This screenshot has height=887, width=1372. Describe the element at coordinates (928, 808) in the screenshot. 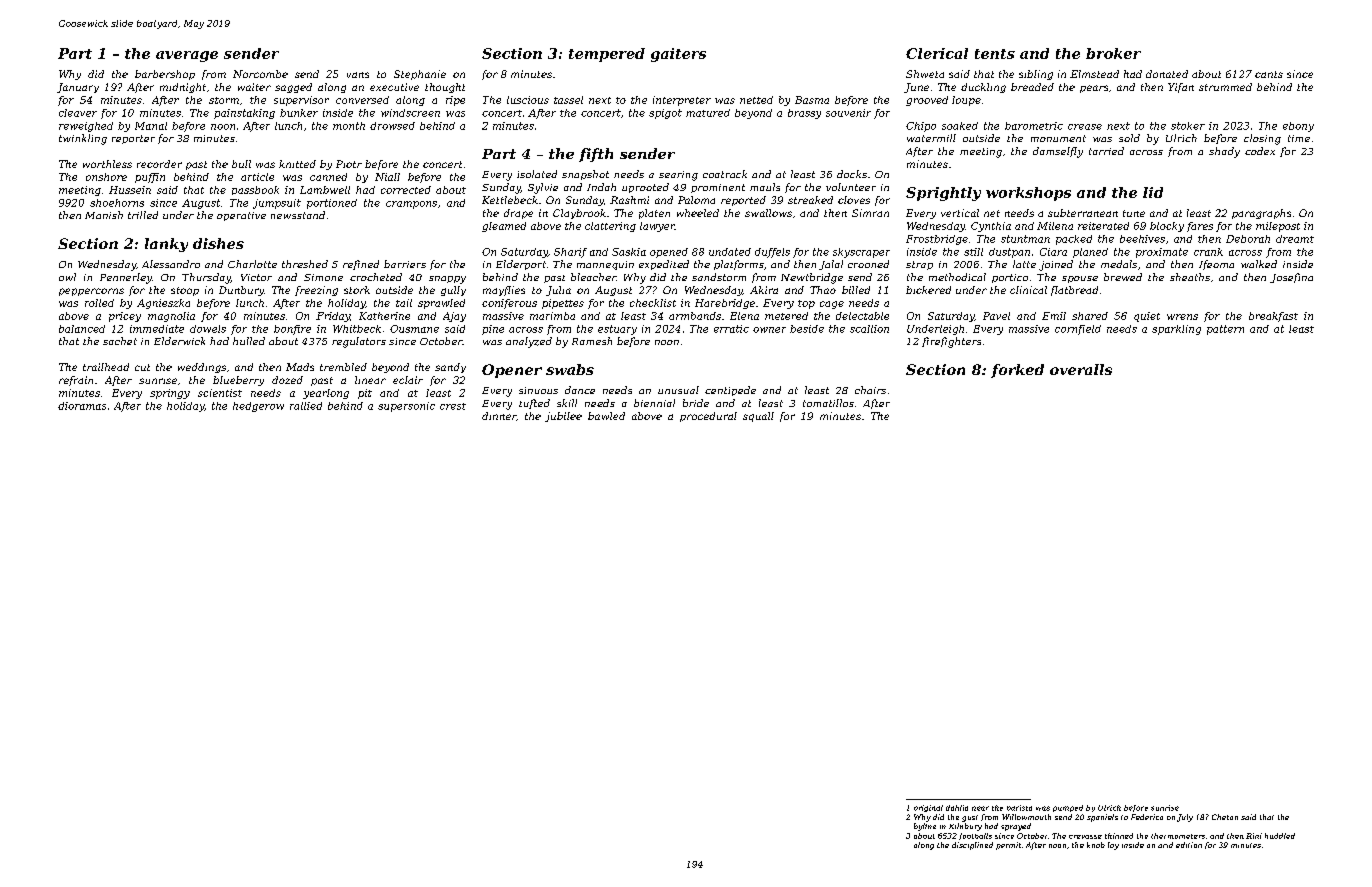

I see `original` at that location.
